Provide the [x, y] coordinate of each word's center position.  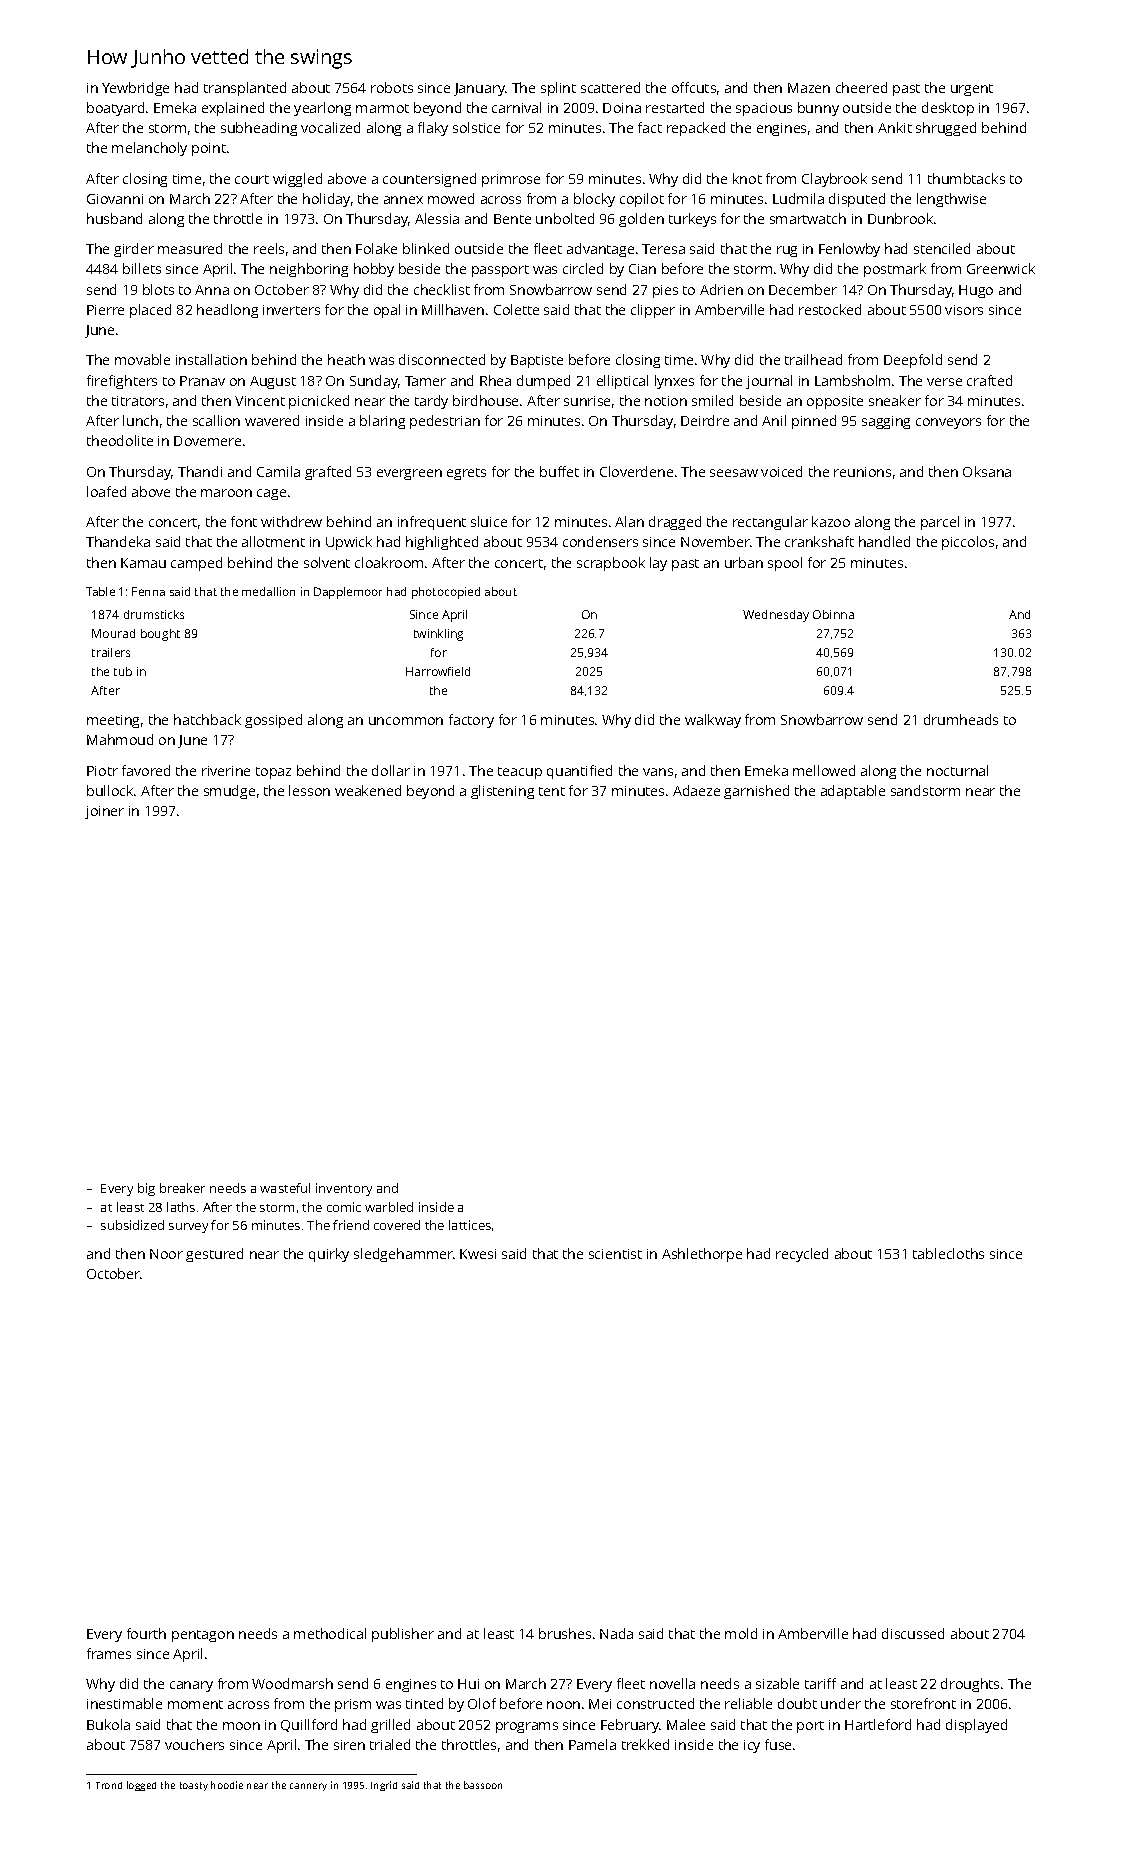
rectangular [770, 523]
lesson [309, 790]
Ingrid [384, 1786]
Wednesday [776, 616]
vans [658, 772]
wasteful [285, 1188]
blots [158, 289]
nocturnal [957, 770]
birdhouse [485, 400]
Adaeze [696, 790]
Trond [109, 1785]
